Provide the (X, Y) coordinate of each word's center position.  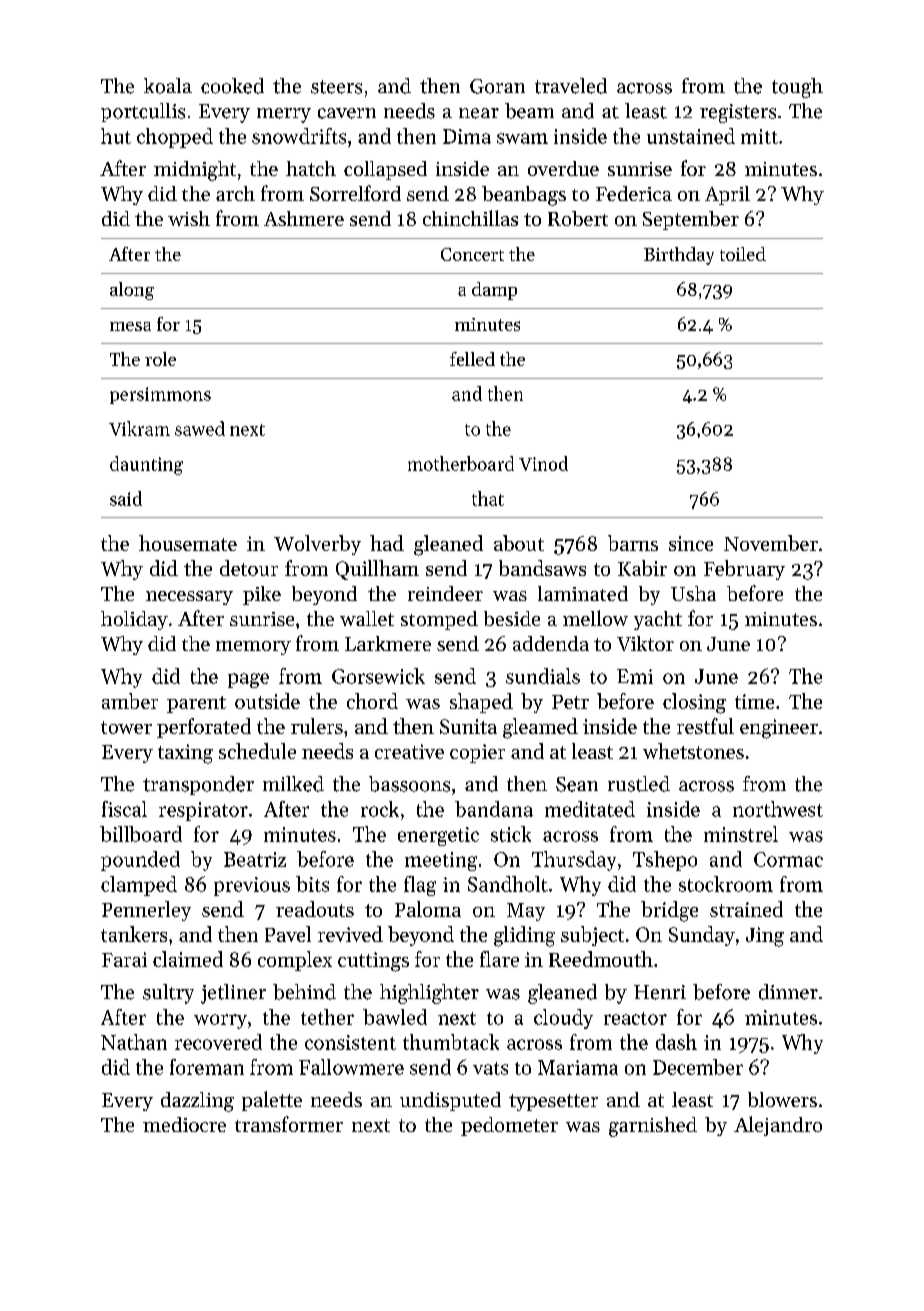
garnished (653, 1127)
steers (336, 87)
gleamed (540, 728)
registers (738, 113)
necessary (189, 598)
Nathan (134, 1042)
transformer (289, 1124)
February (744, 570)
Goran (497, 86)
